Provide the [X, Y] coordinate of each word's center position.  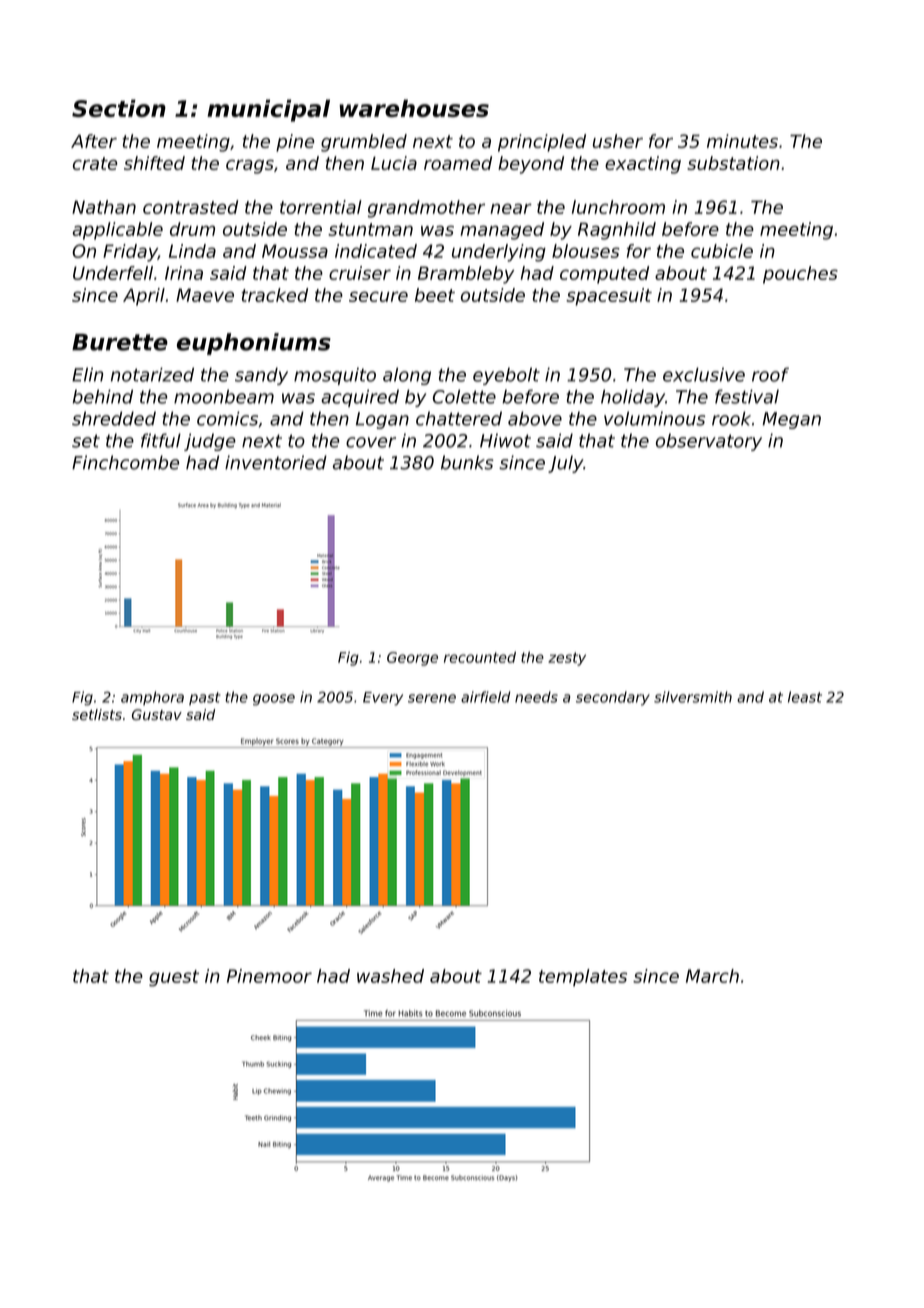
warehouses [414, 108]
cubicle [722, 251]
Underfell [113, 273]
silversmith [693, 697]
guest [174, 978]
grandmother [426, 209]
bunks [467, 462]
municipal [268, 110]
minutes [742, 141]
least [805, 697]
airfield [485, 697]
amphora [152, 698]
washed [390, 976]
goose [274, 700]
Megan [791, 420]
